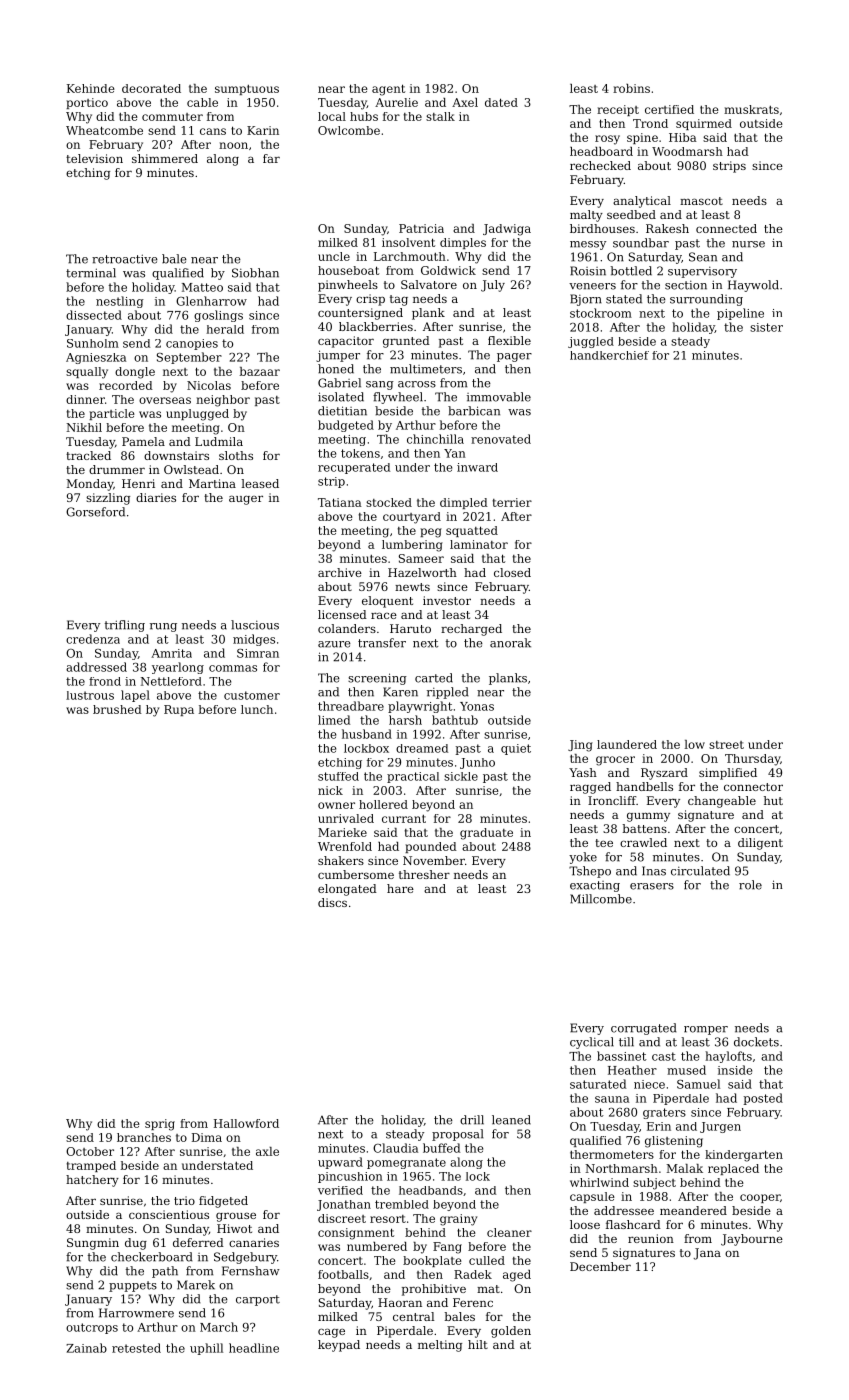 This screenshot has width=849, height=1400. What do you see at coordinates (260, 371) in the screenshot?
I see `bazaar` at bounding box center [260, 371].
